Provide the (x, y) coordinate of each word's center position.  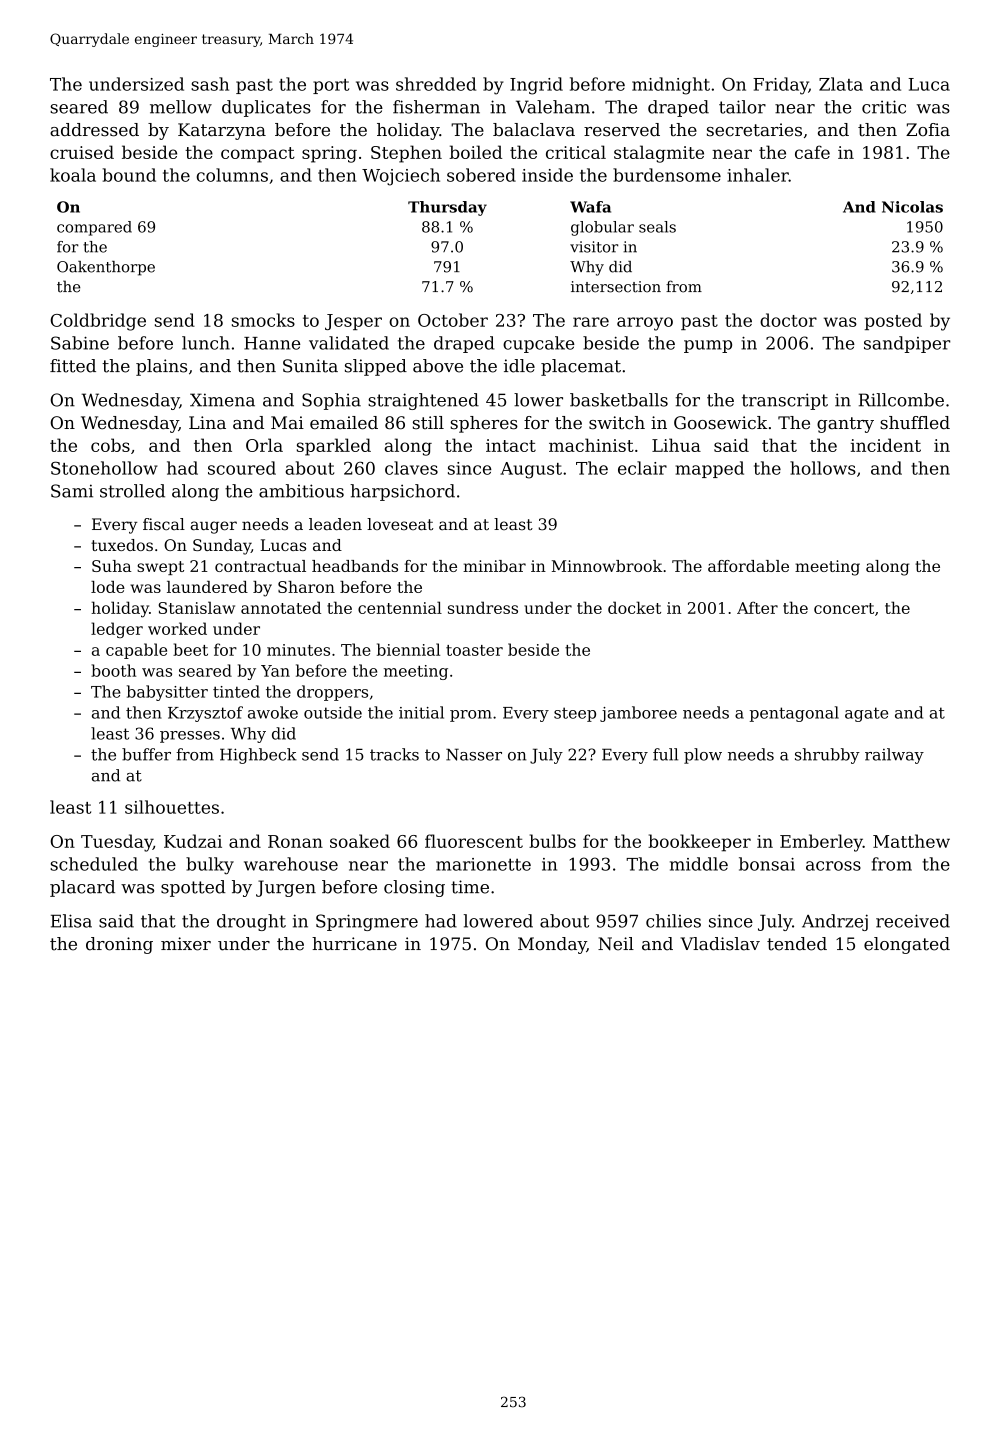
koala (73, 175)
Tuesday (117, 843)
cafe (812, 152)
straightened (423, 401)
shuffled (915, 423)
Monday (552, 945)
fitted (73, 366)
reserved (622, 130)
